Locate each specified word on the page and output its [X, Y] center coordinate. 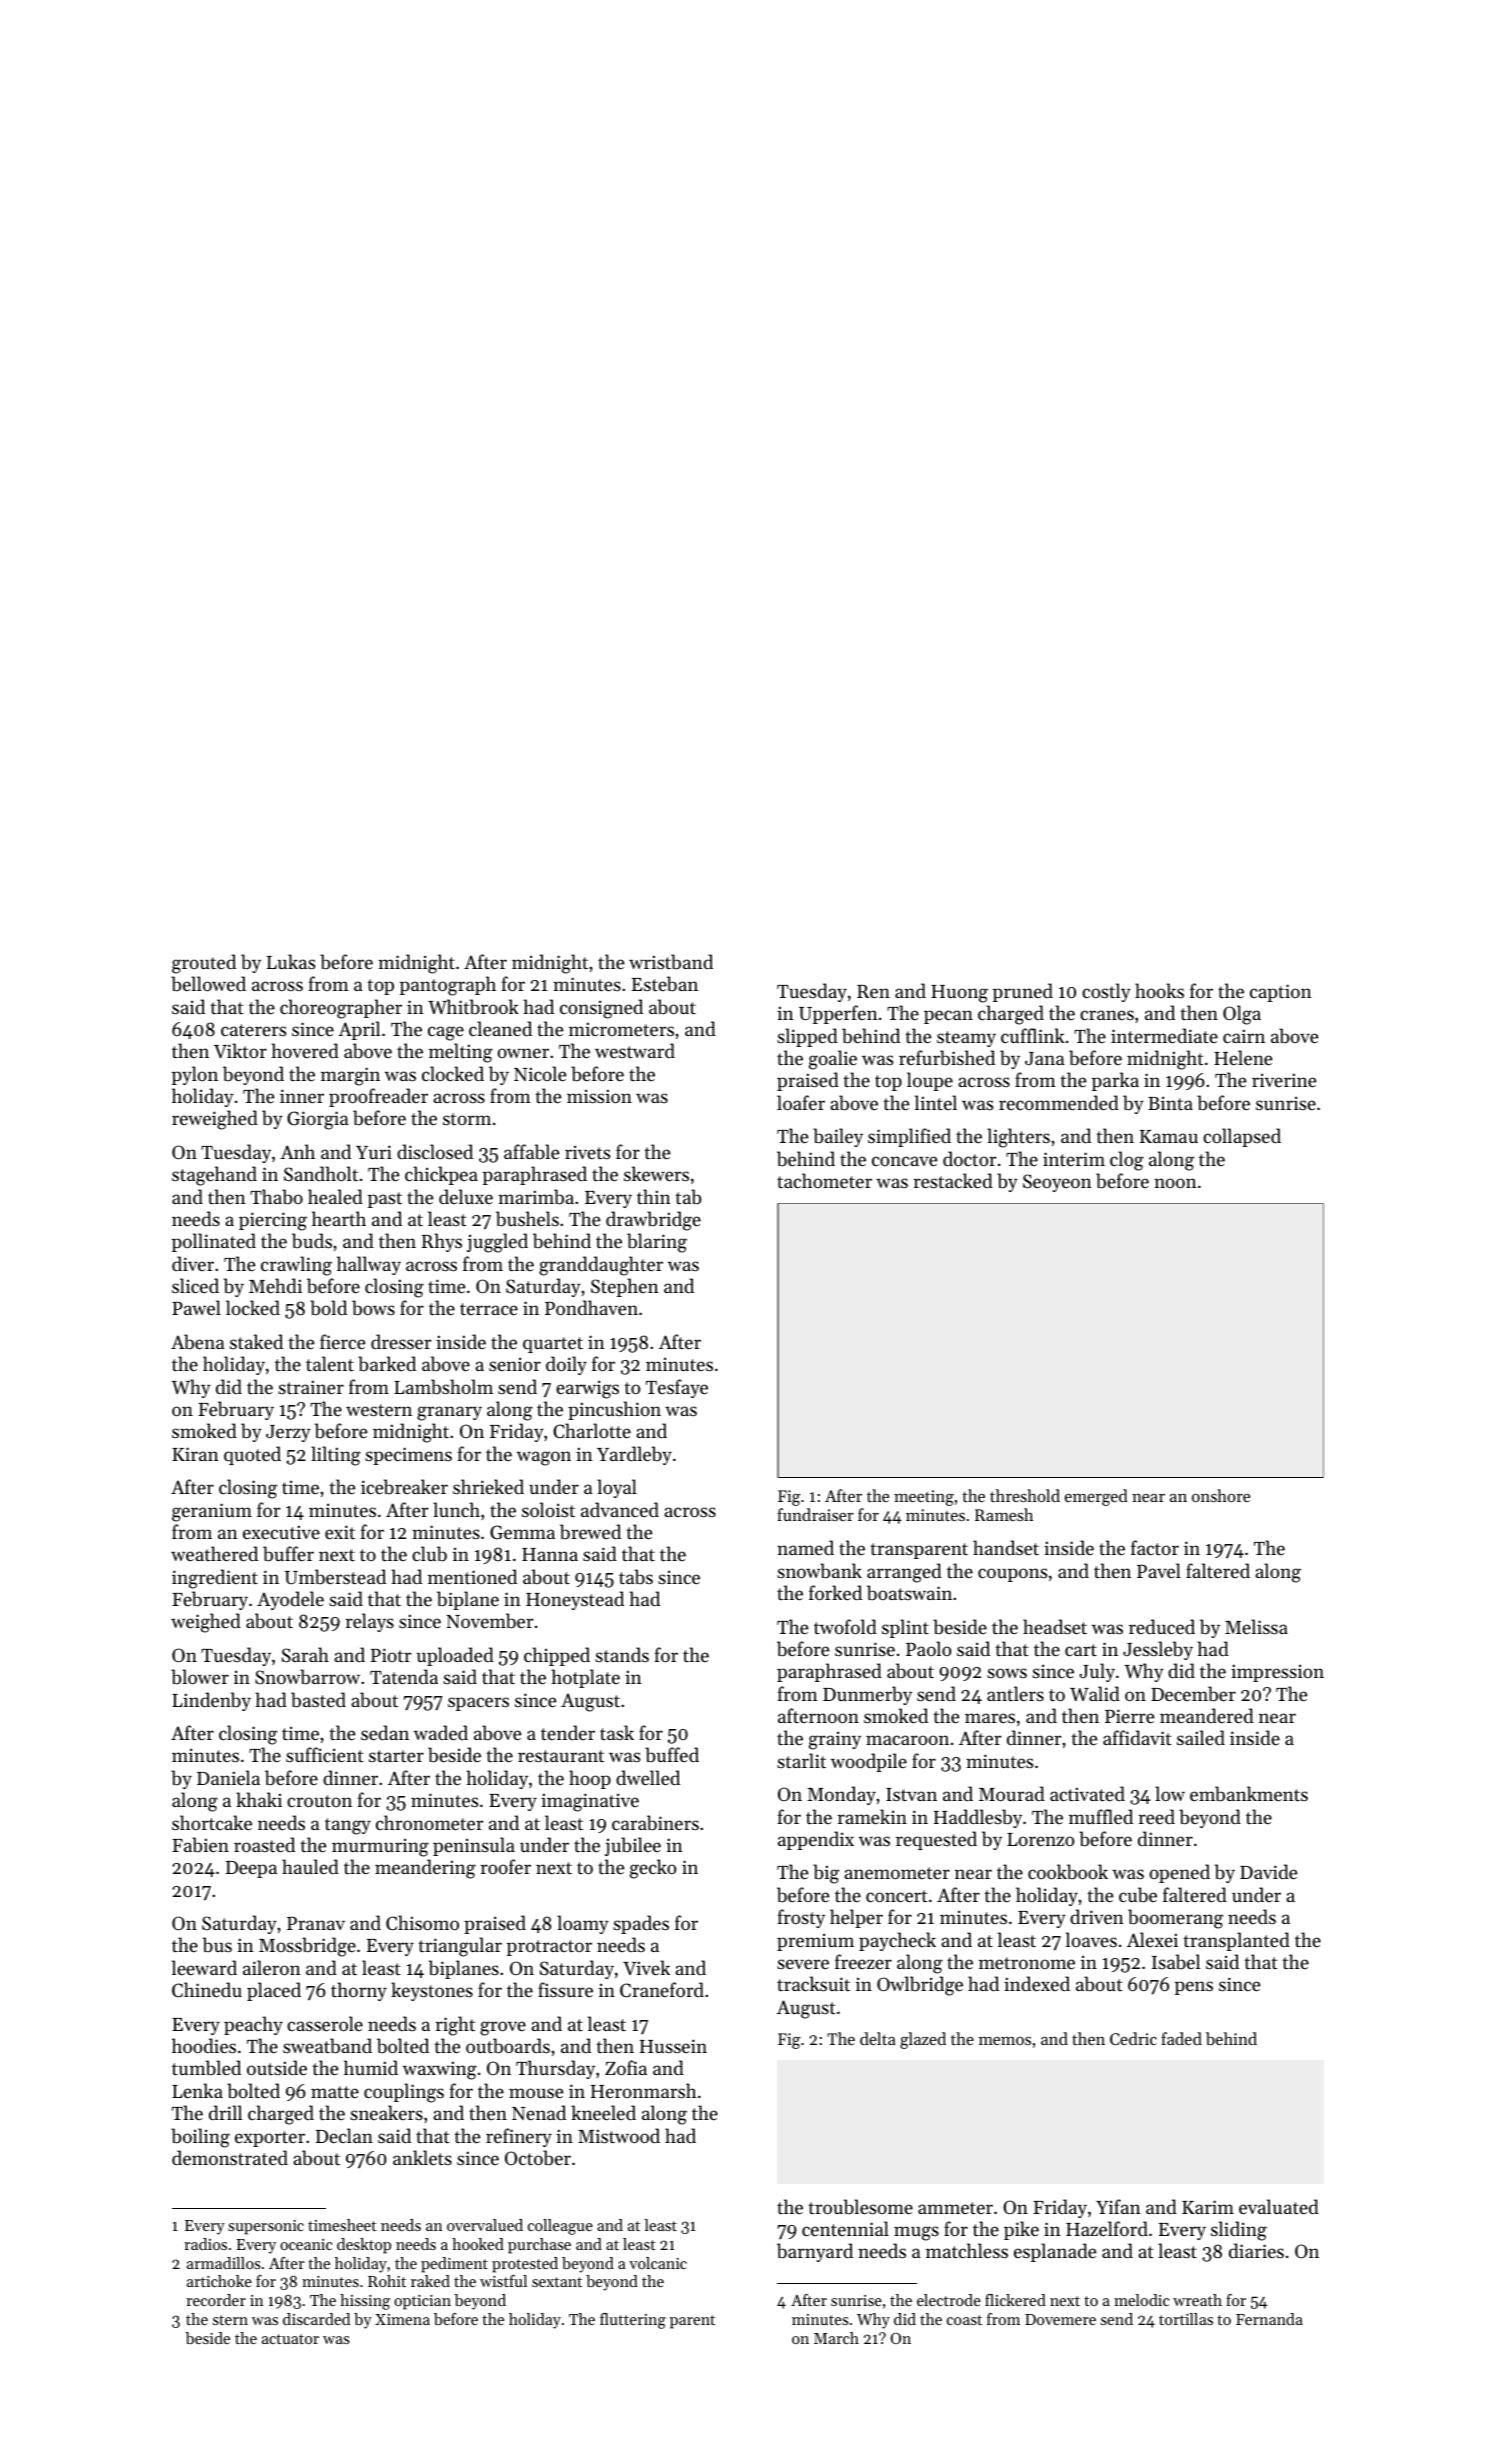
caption [1281, 993]
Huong [959, 994]
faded [1181, 2038]
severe [803, 1964]
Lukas [291, 961]
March [836, 2338]
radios [205, 2244]
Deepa [251, 1869]
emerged [1096, 1497]
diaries [1256, 2250]
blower [200, 1676]
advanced [620, 1509]
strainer [311, 1387]
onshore [1221, 1495]
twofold [845, 1626]
